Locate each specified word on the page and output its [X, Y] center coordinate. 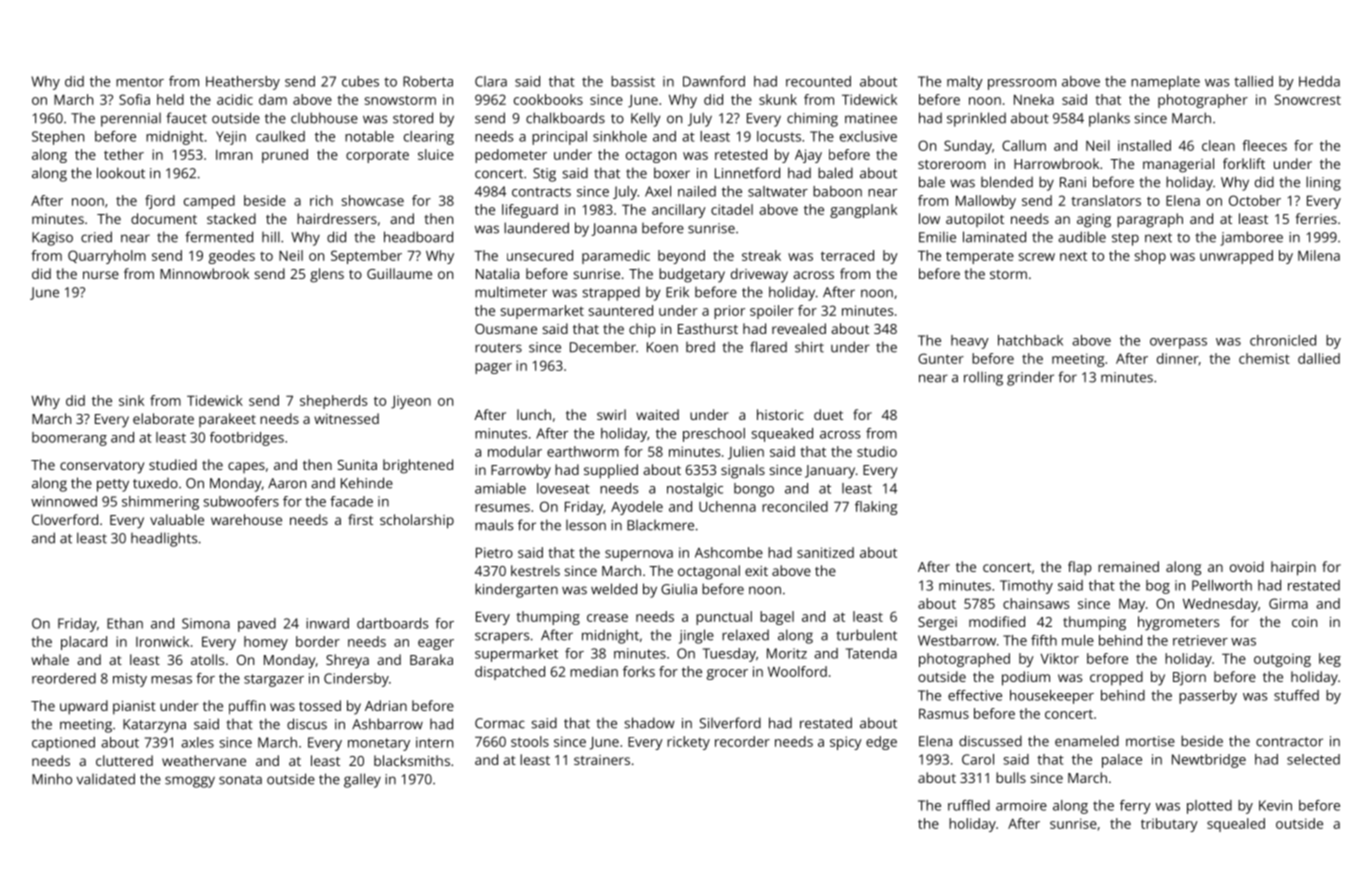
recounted [818, 81]
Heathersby [243, 83]
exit [756, 571]
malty [965, 83]
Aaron [287, 483]
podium [1026, 678]
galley [362, 780]
